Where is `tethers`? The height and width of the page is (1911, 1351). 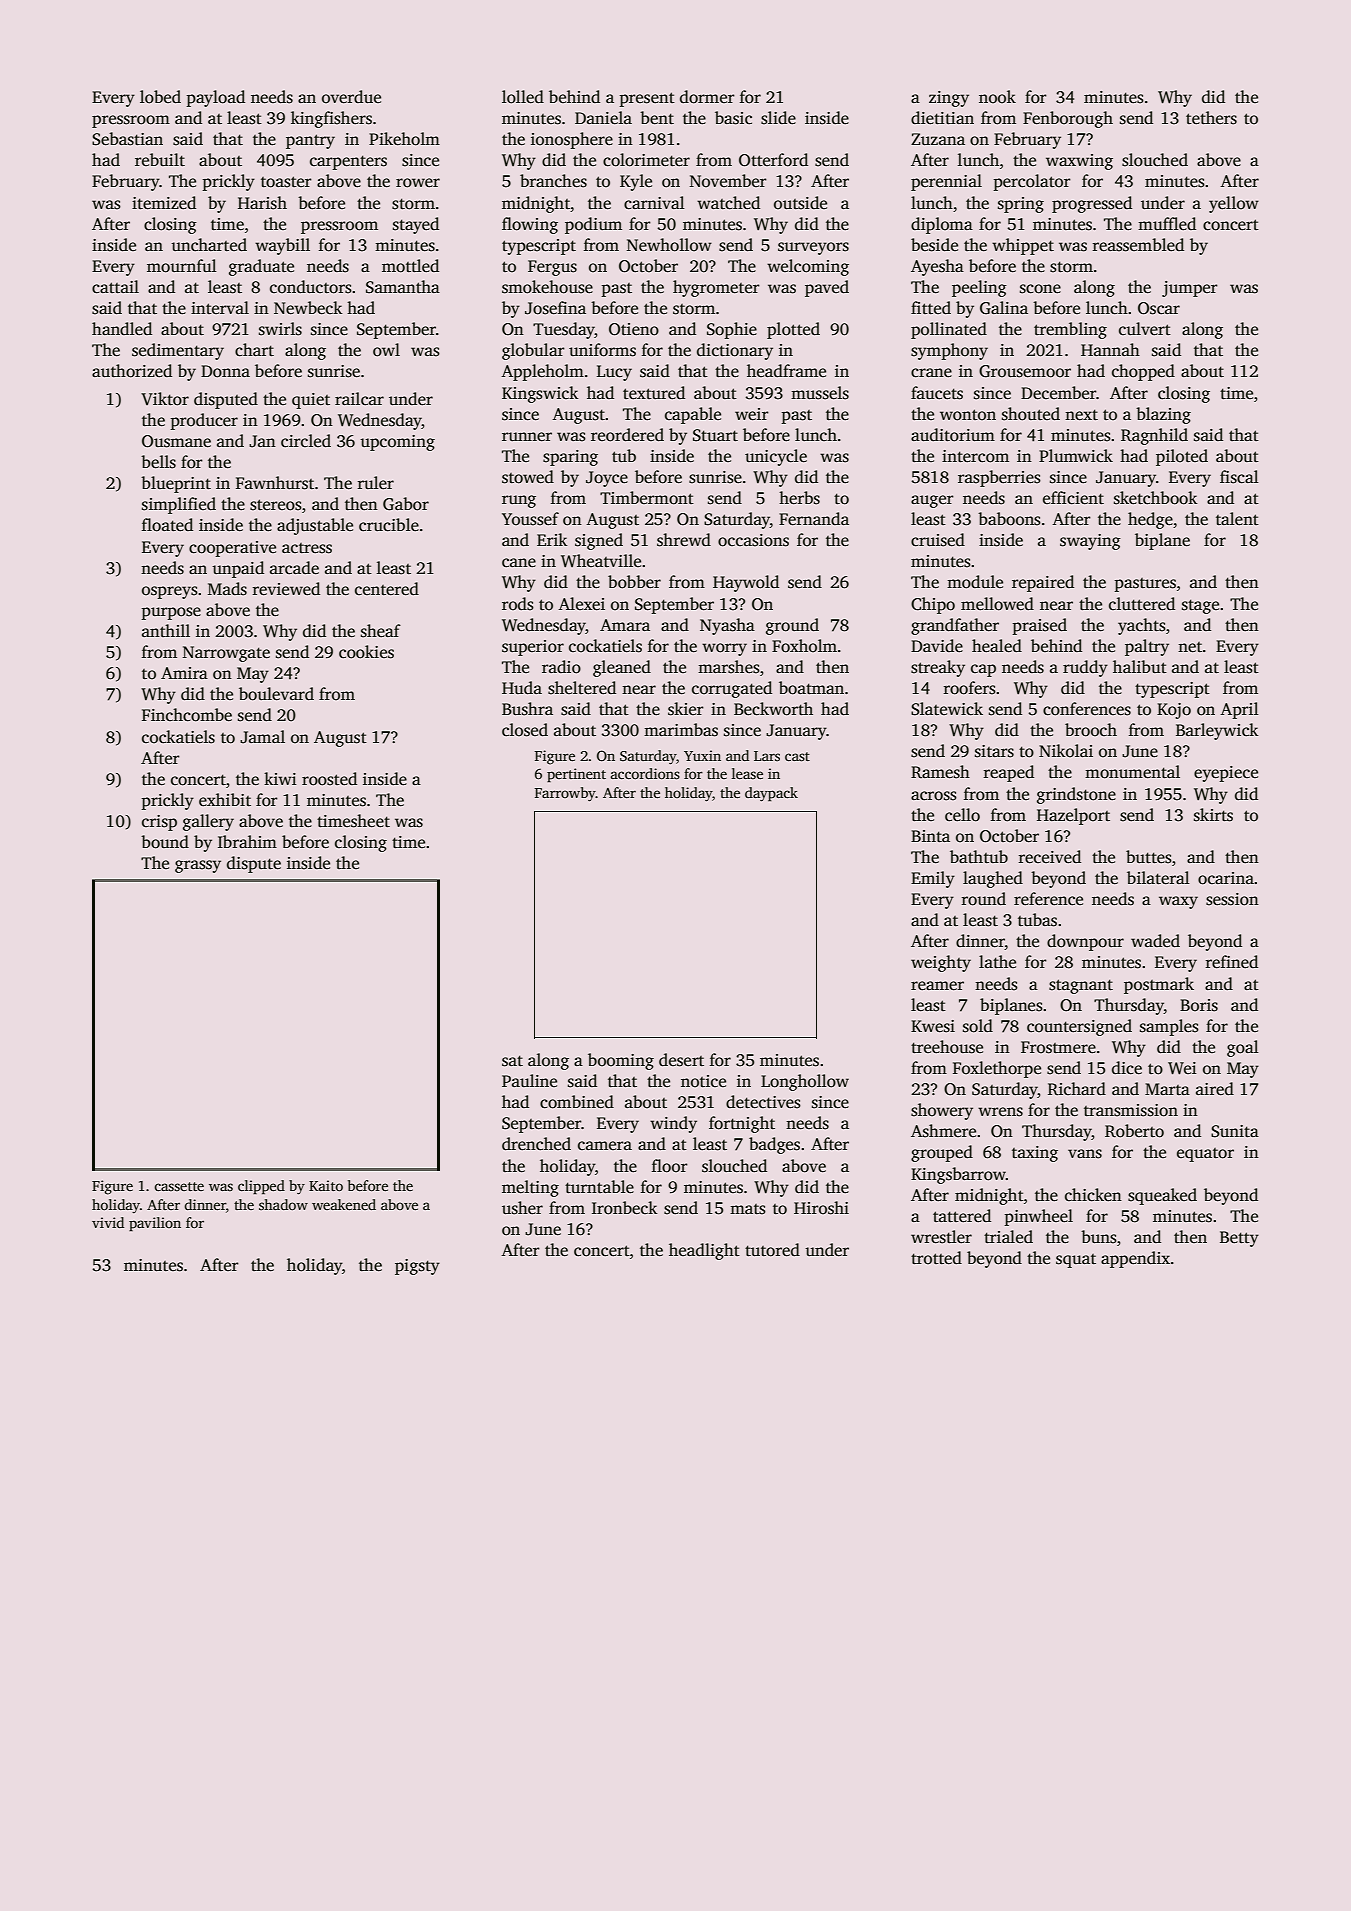
tethers is located at coordinates (1211, 118).
